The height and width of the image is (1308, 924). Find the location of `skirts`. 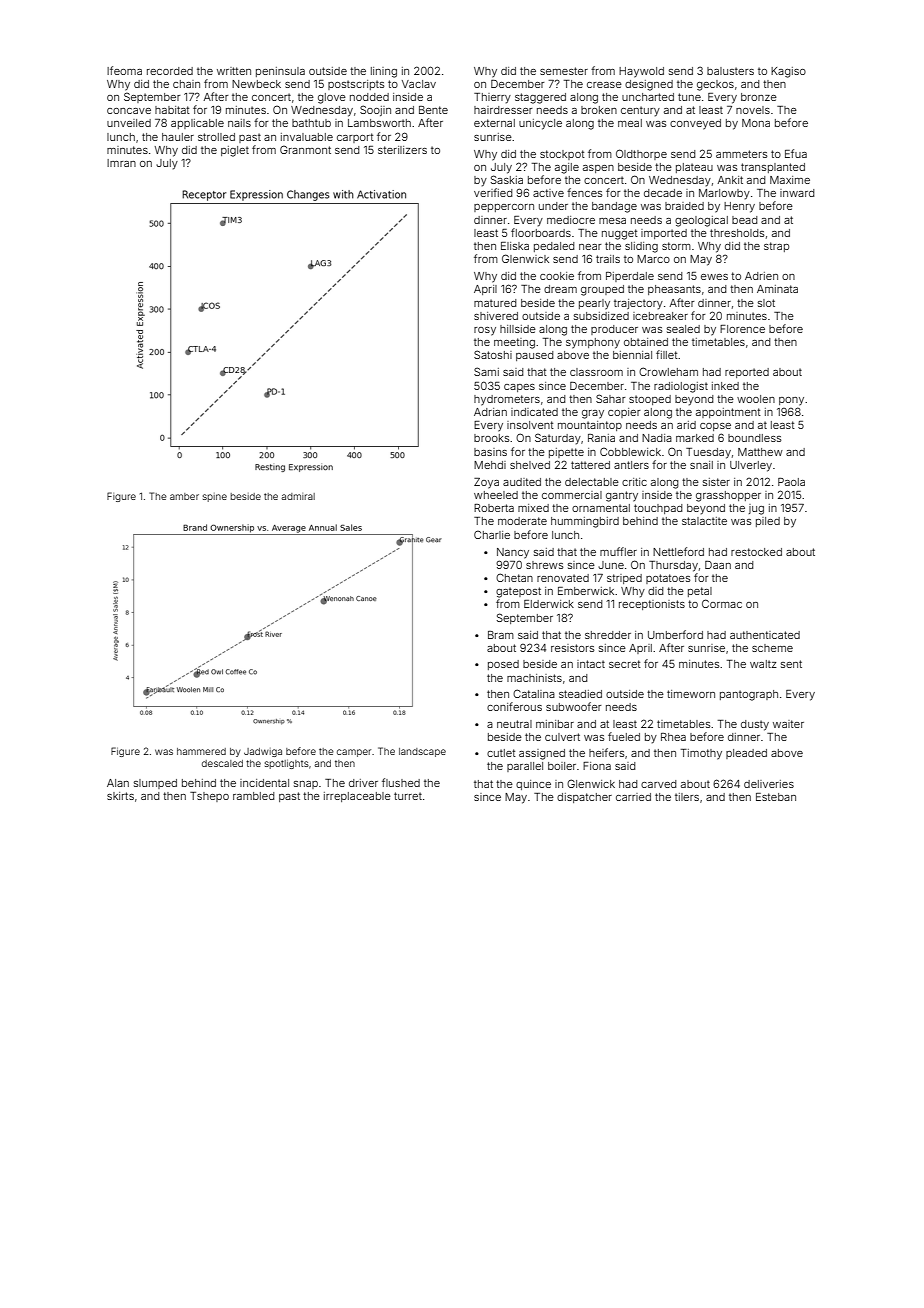

skirts is located at coordinates (120, 796).
